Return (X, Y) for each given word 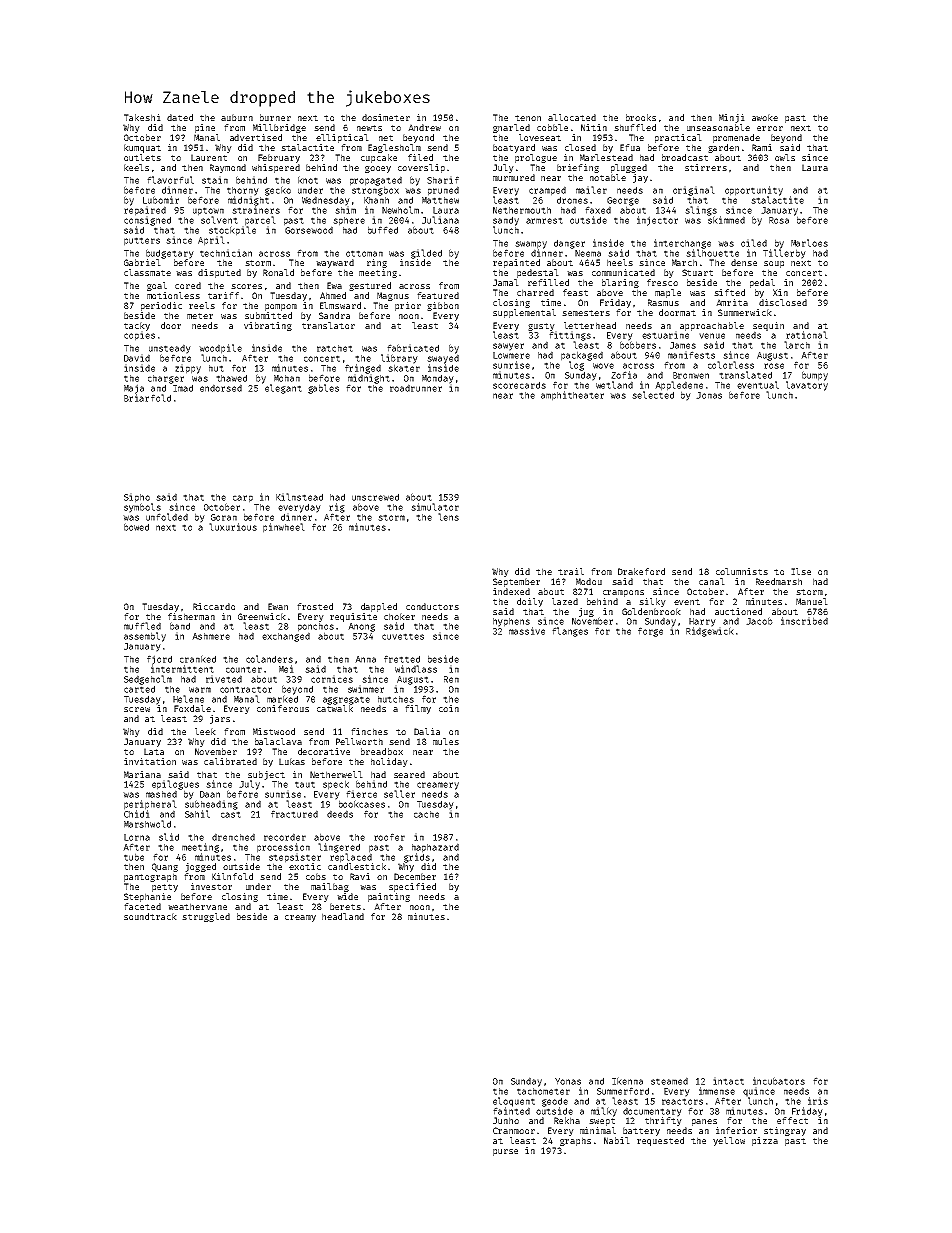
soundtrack (150, 916)
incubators (779, 1081)
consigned (147, 221)
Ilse (801, 571)
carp (243, 499)
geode (555, 1102)
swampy (531, 245)
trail (571, 571)
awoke (765, 117)
